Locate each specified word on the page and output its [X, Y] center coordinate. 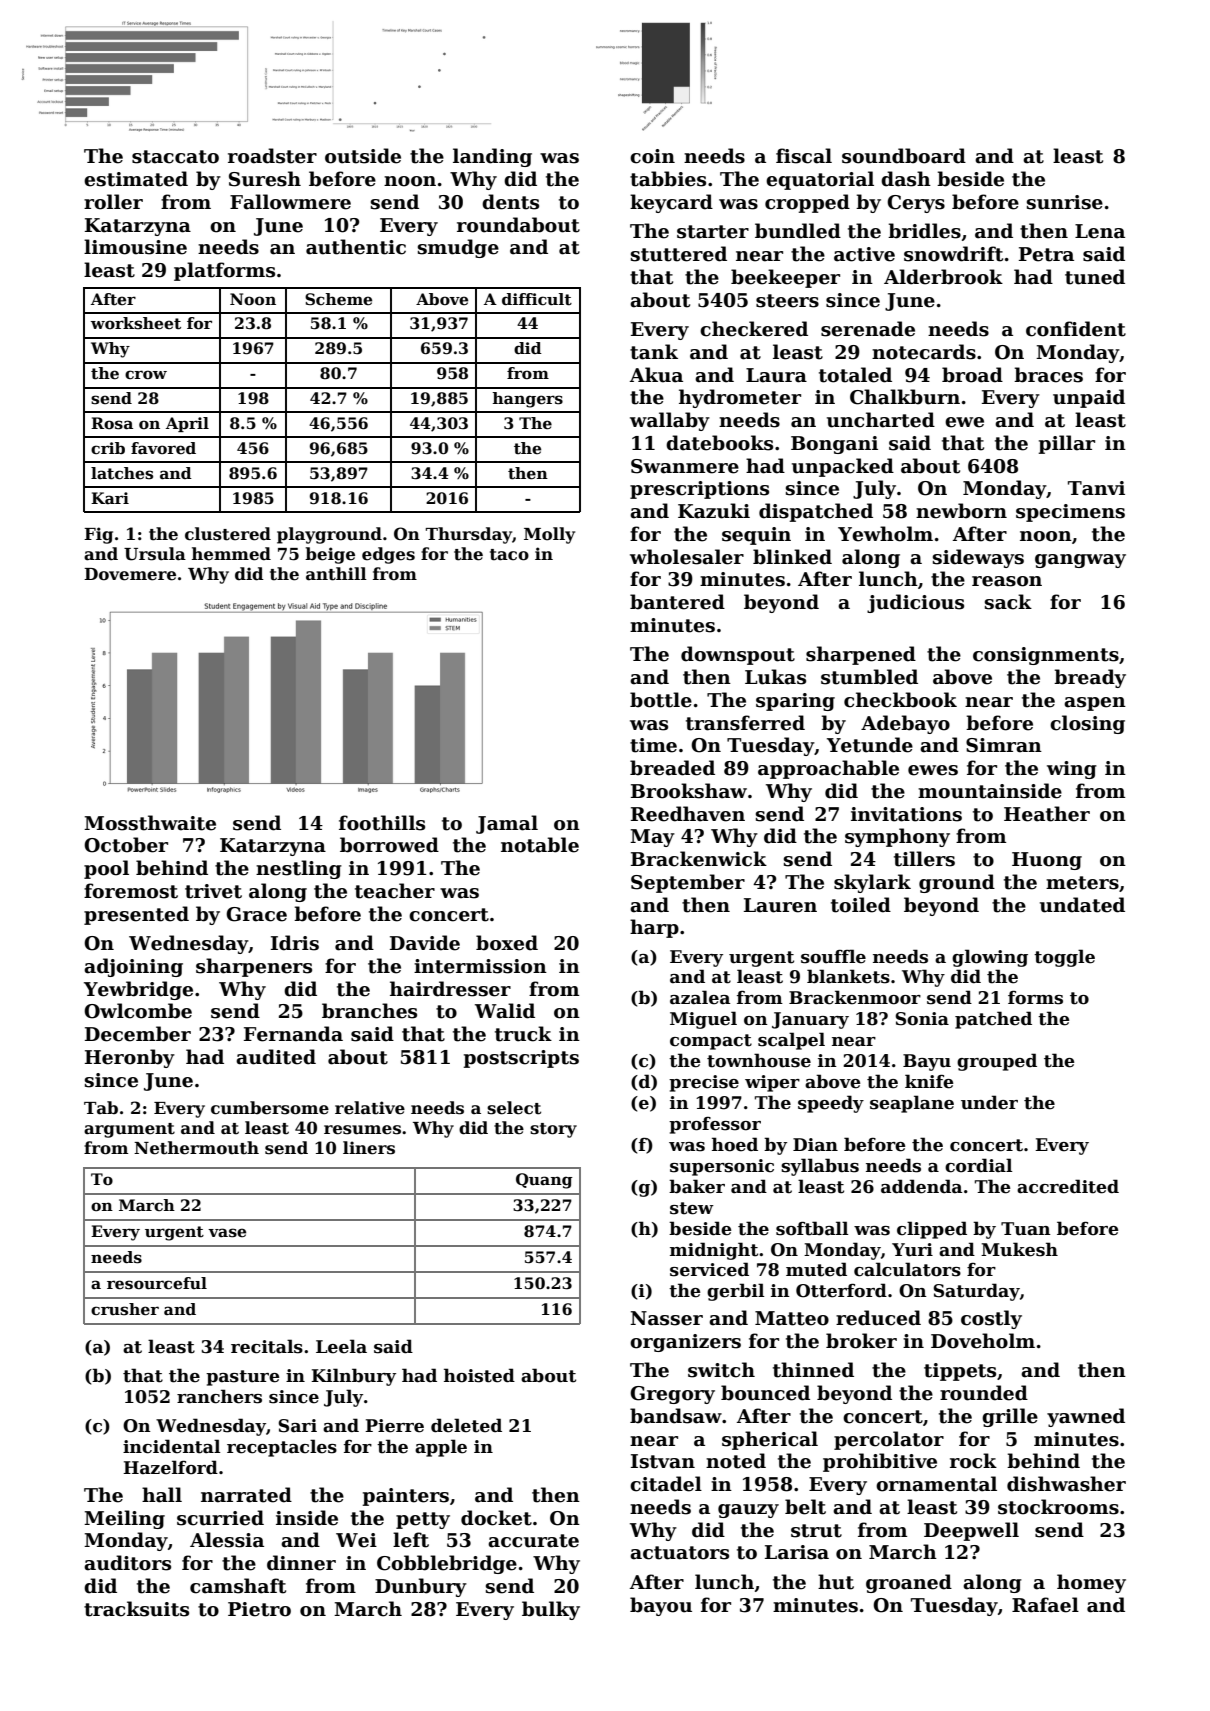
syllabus [820, 1167]
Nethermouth [196, 1148]
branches [369, 1011]
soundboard [904, 156]
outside [363, 156]
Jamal [507, 824]
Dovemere [130, 574]
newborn [961, 511]
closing [1087, 724]
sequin [756, 536]
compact [711, 1042]
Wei [356, 1540]
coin [652, 156]
